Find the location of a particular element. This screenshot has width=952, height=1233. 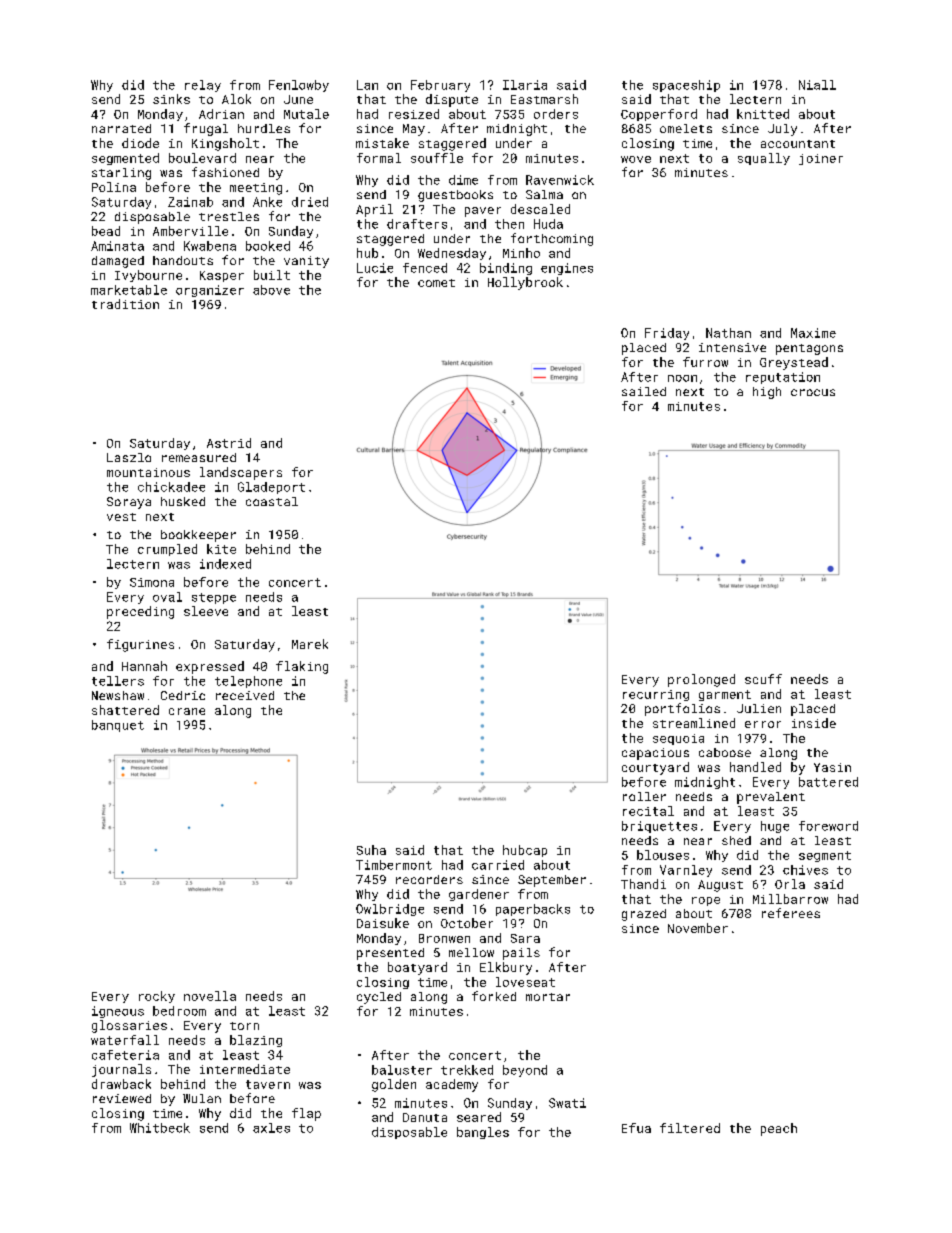

filtered is located at coordinates (690, 1128).
